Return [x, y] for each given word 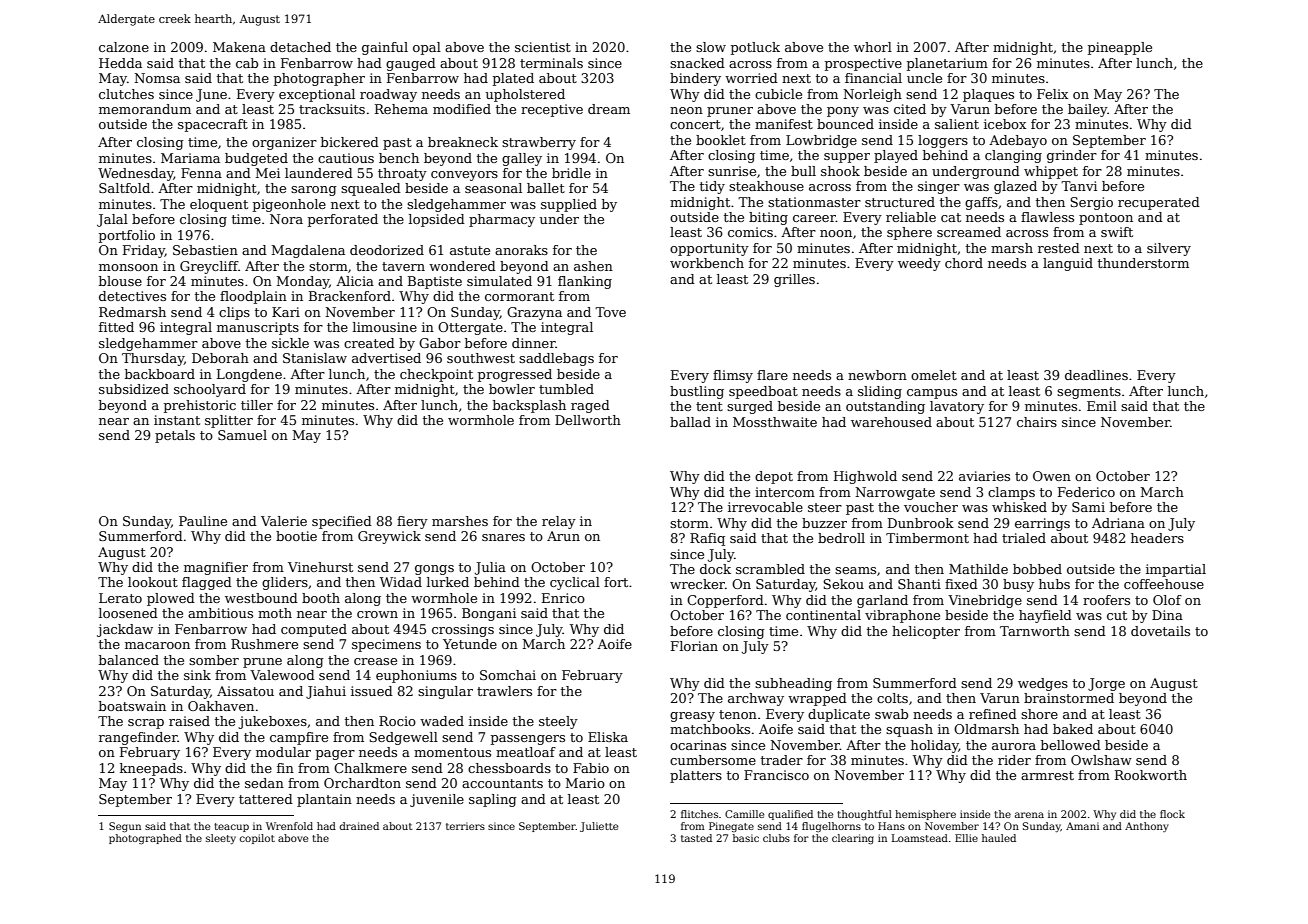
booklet [721, 140]
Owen [1052, 476]
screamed [969, 232]
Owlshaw [1101, 760]
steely [558, 722]
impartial [1176, 570]
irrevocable [765, 507]
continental [823, 615]
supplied [569, 205]
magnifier [216, 568]
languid [1068, 264]
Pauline [203, 521]
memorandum [145, 109]
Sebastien [205, 250]
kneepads [151, 769]
